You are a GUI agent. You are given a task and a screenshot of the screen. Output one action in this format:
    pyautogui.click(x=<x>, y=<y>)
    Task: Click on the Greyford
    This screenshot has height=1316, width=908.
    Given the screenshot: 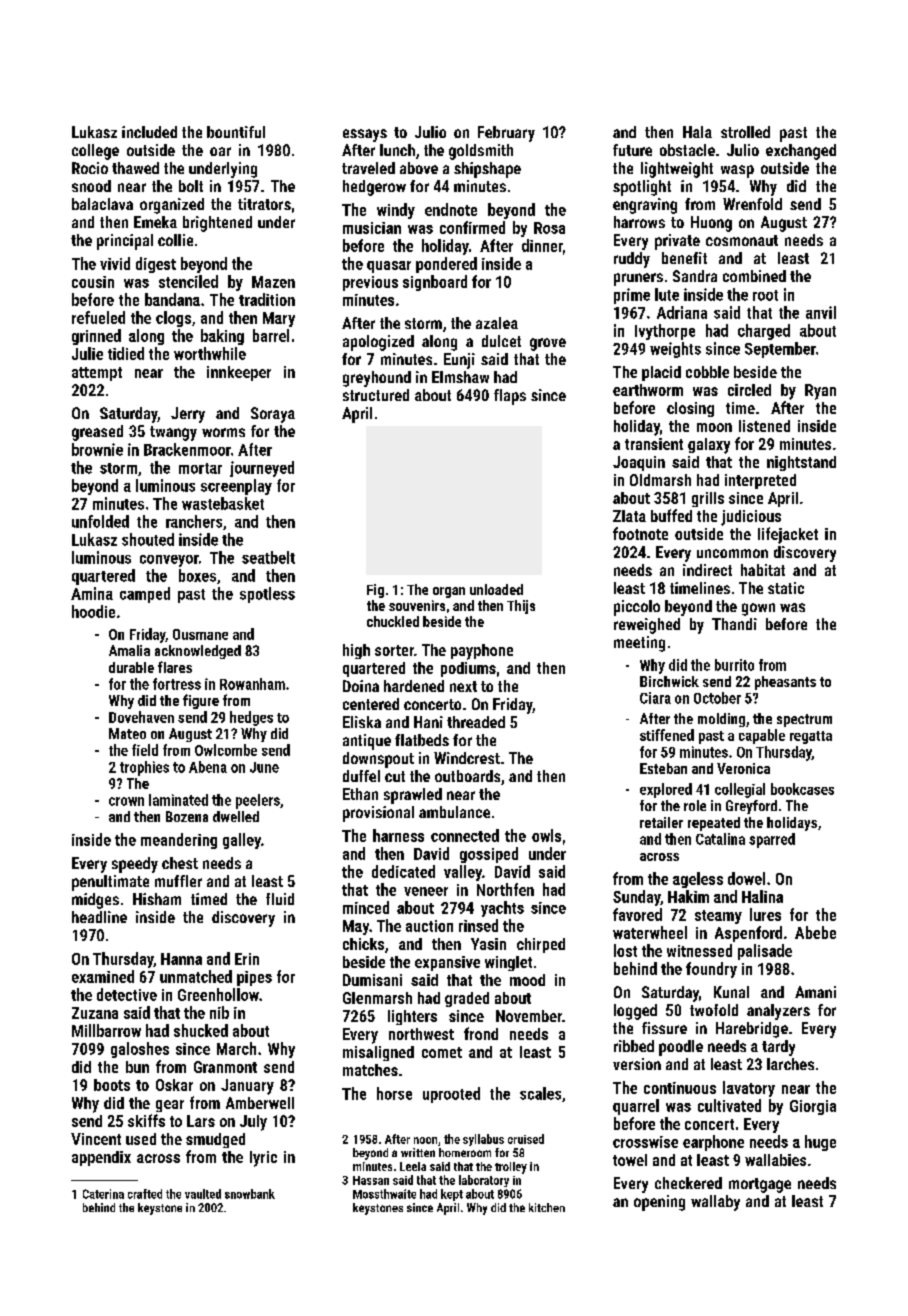 What is the action you would take?
    pyautogui.click(x=751, y=807)
